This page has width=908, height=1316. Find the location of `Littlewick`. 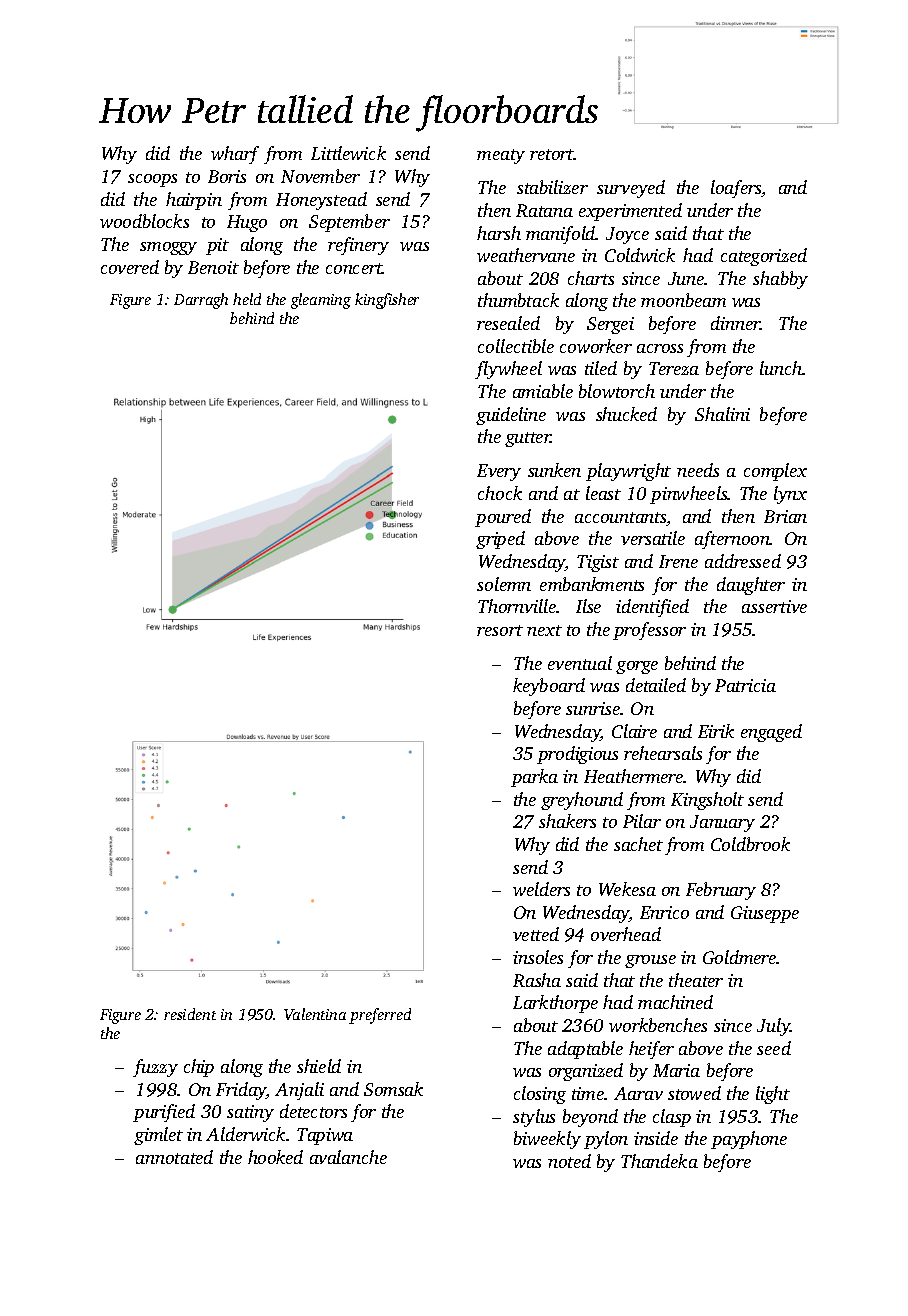

Littlewick is located at coordinates (348, 153).
